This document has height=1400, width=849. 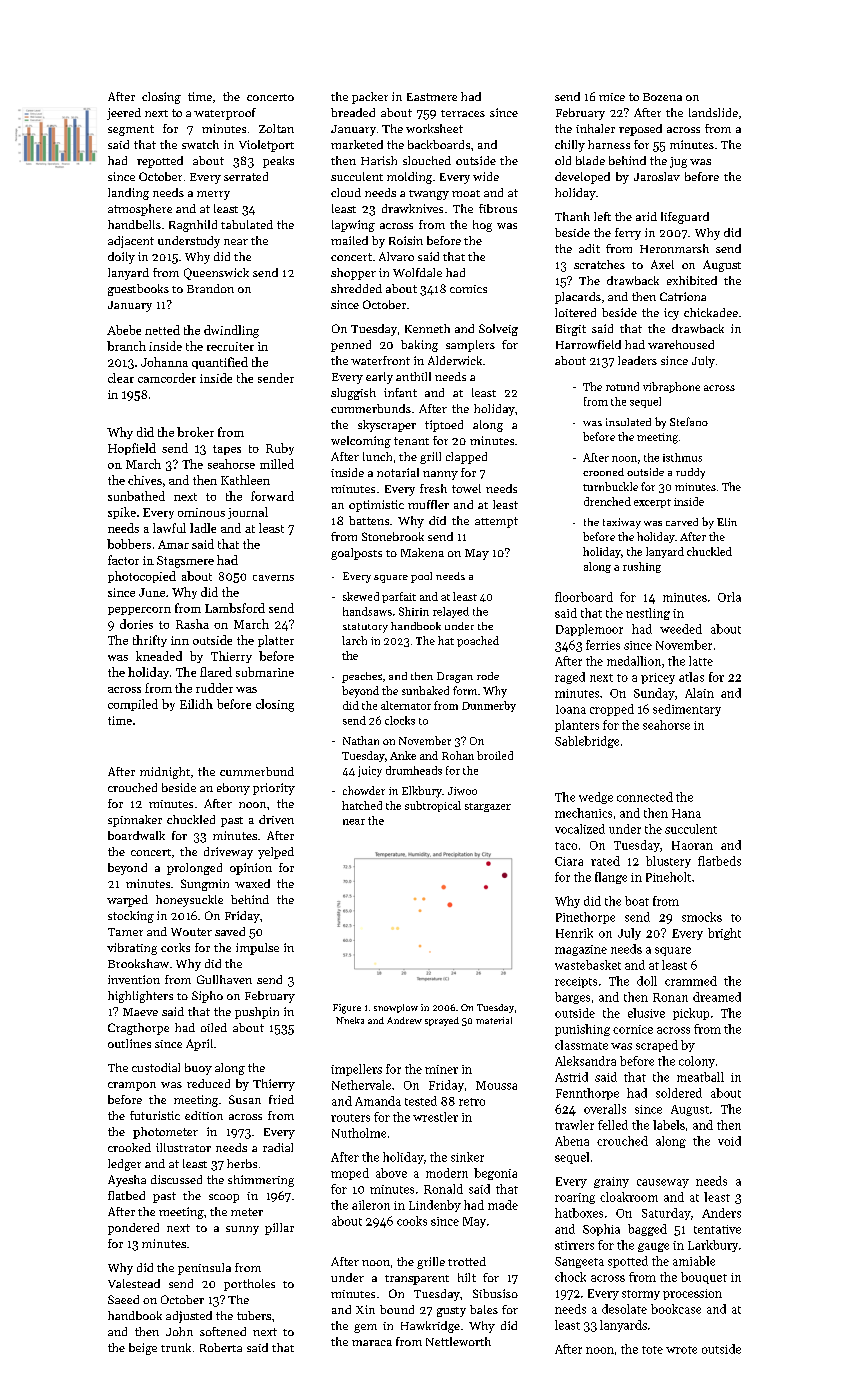 What do you see at coordinates (727, 522) in the document?
I see `Elin` at bounding box center [727, 522].
